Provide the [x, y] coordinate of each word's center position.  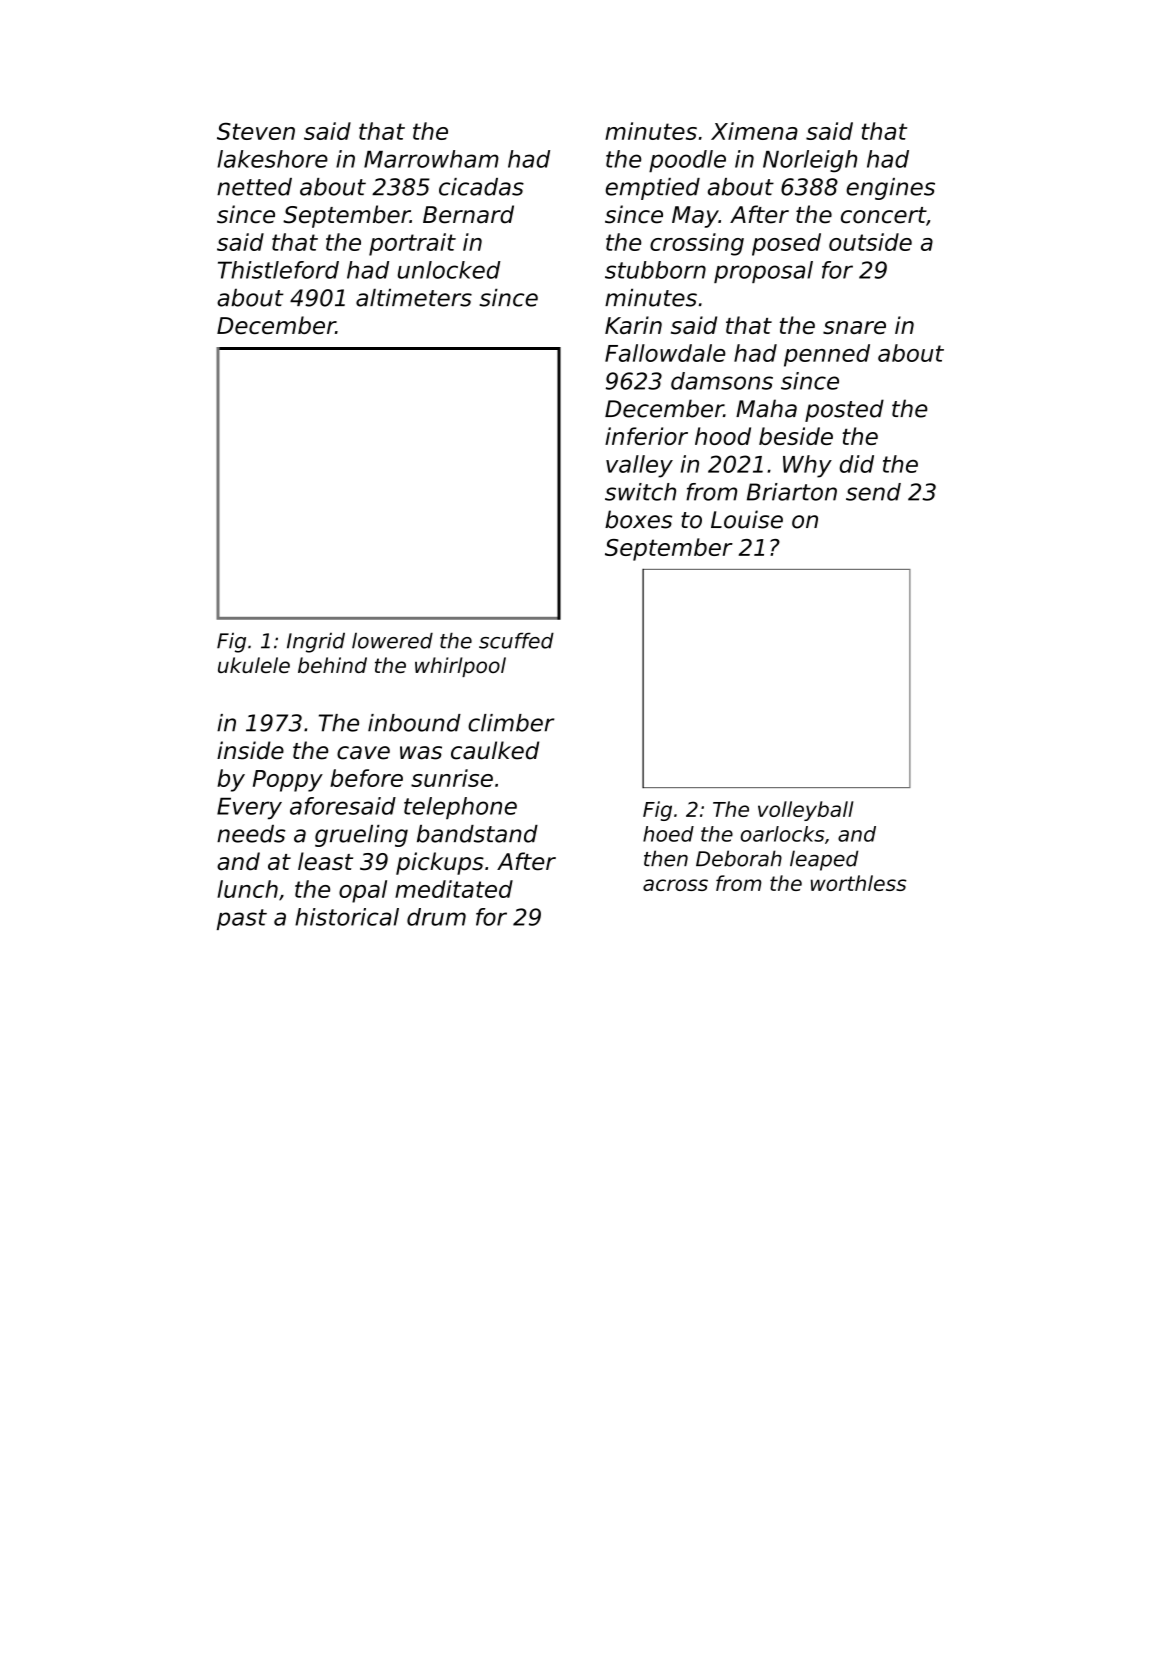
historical [347, 917]
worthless [859, 883]
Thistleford [278, 270]
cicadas [481, 187]
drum [436, 917]
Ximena [754, 131]
